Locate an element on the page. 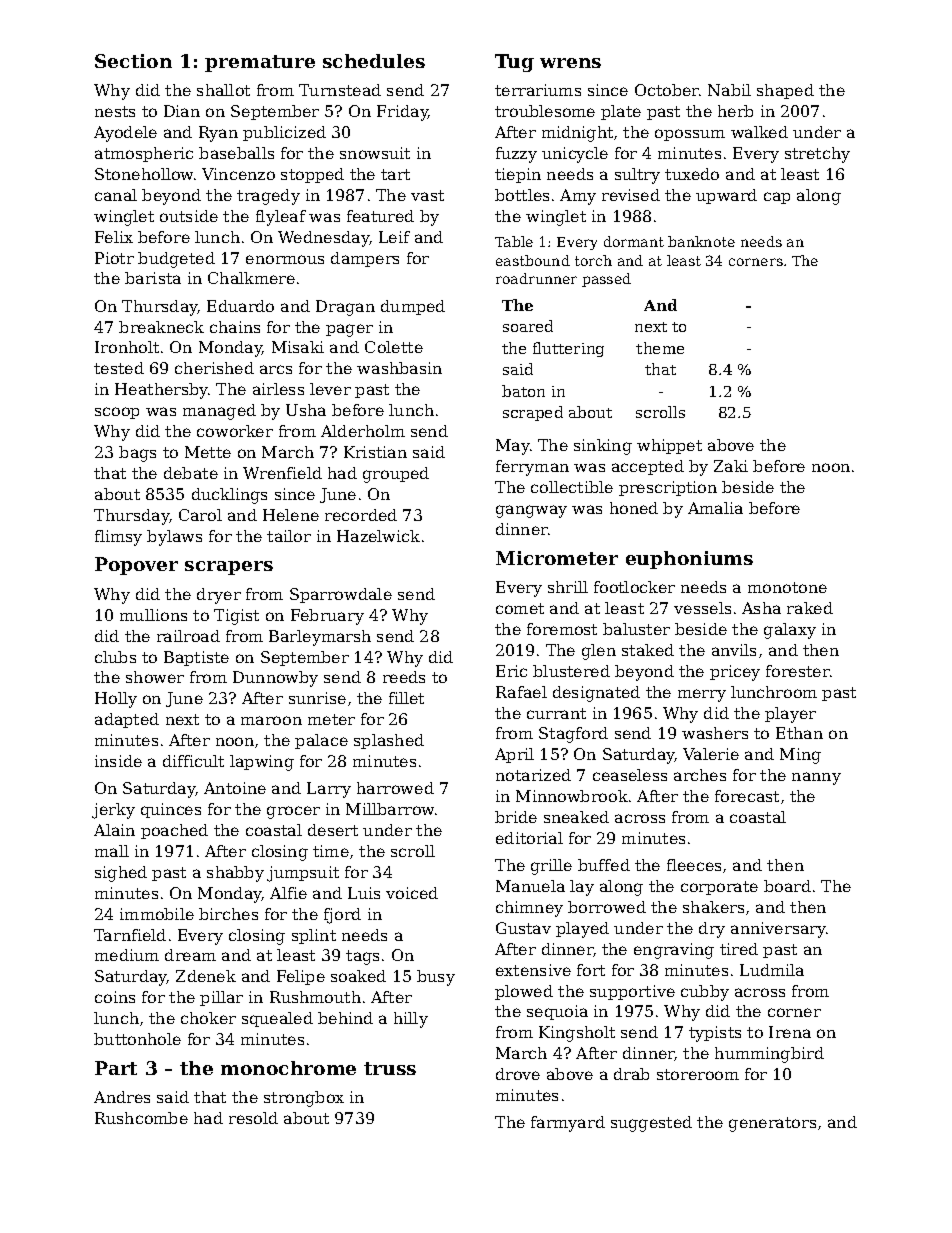  shallot is located at coordinates (223, 90).
